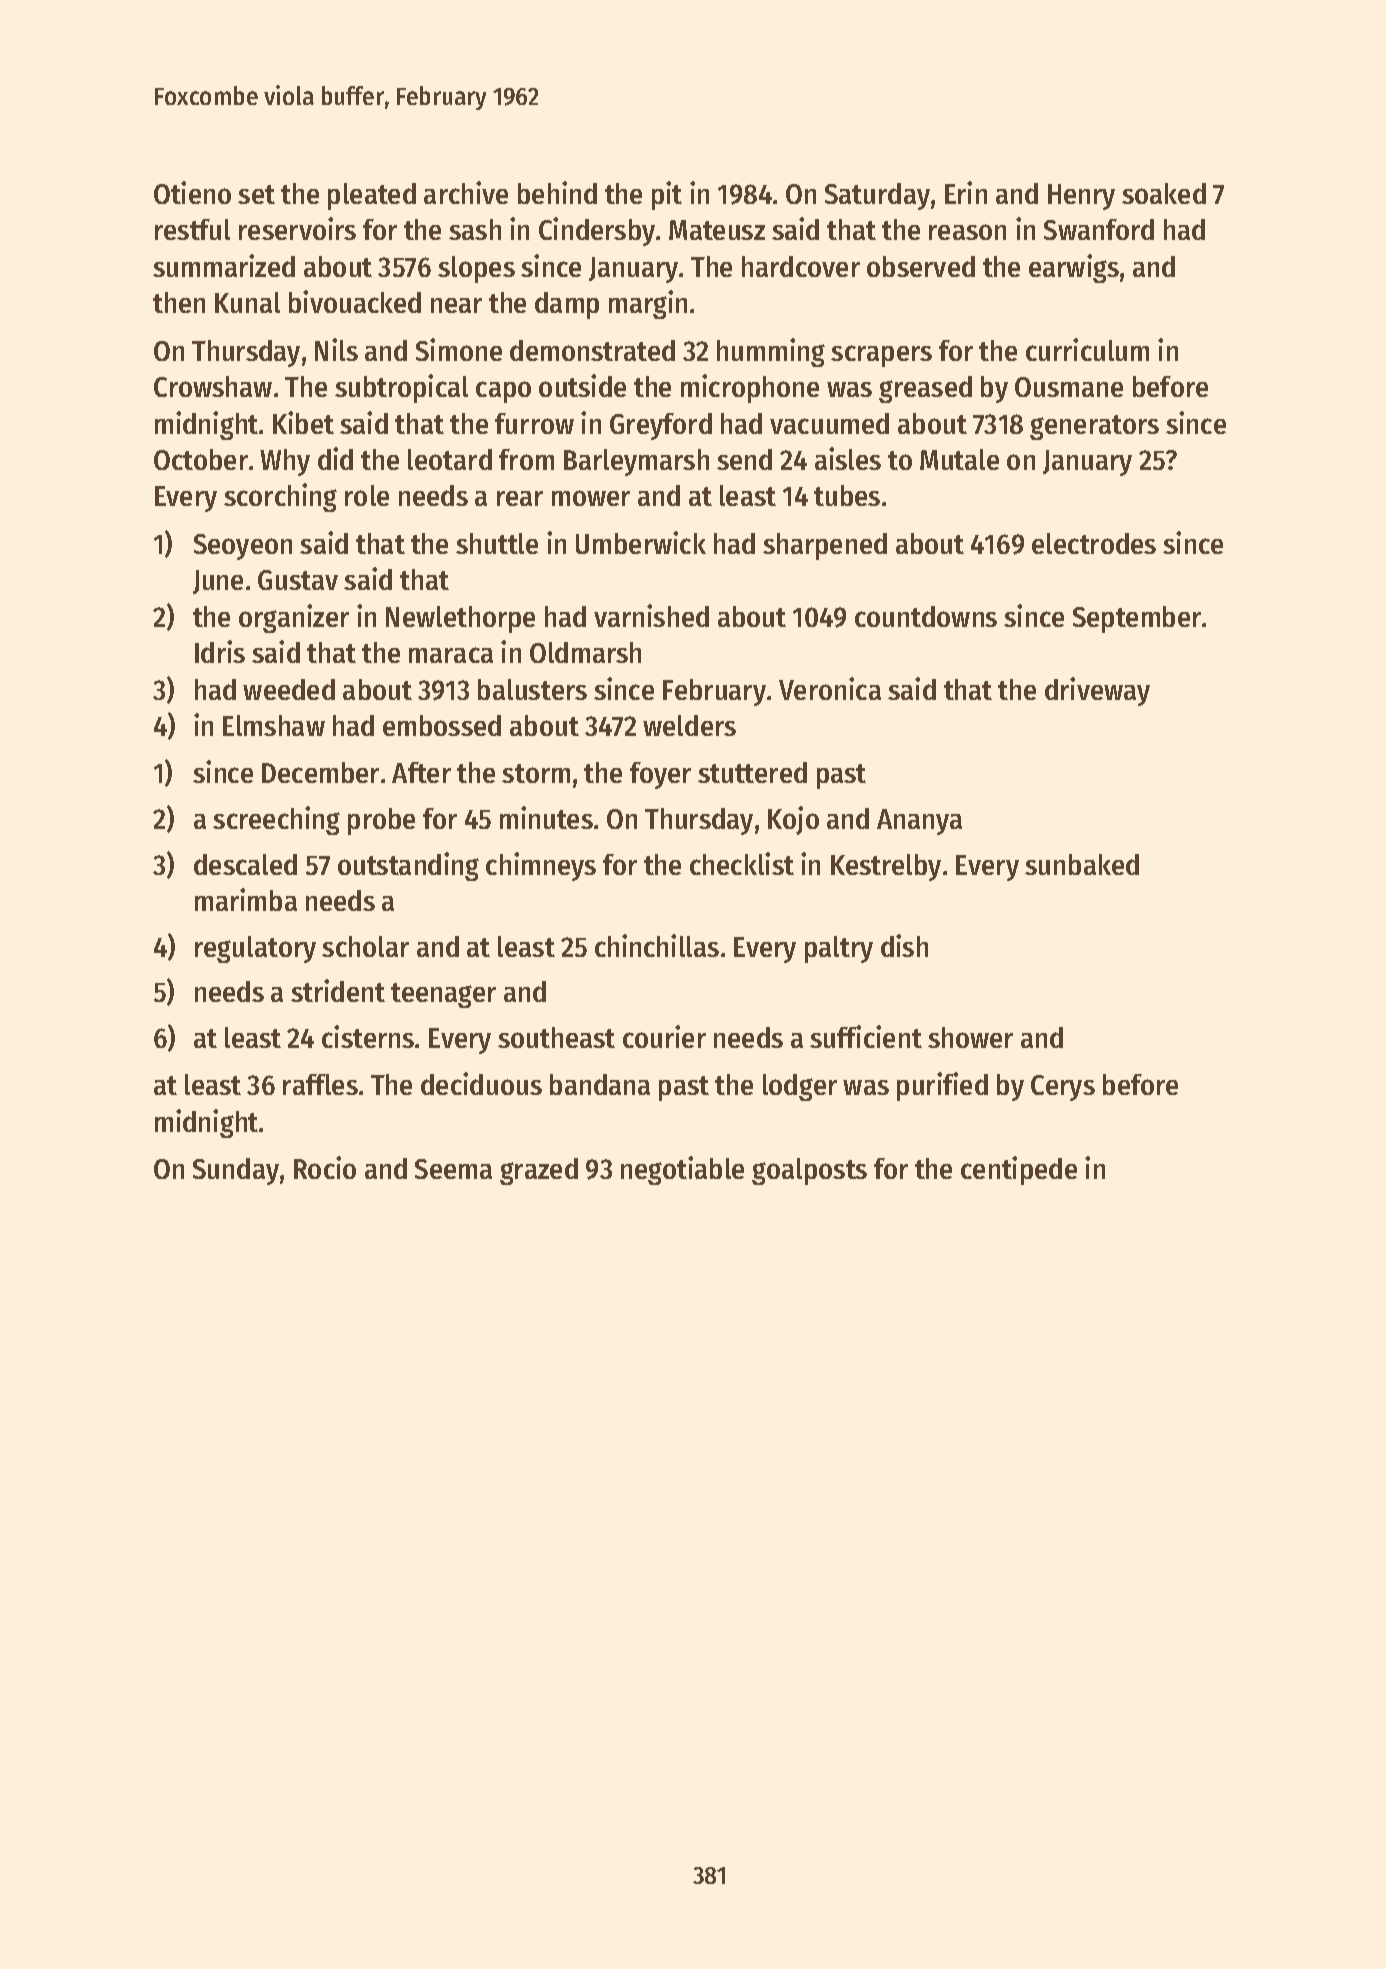  I want to click on Elmshaw, so click(274, 725).
